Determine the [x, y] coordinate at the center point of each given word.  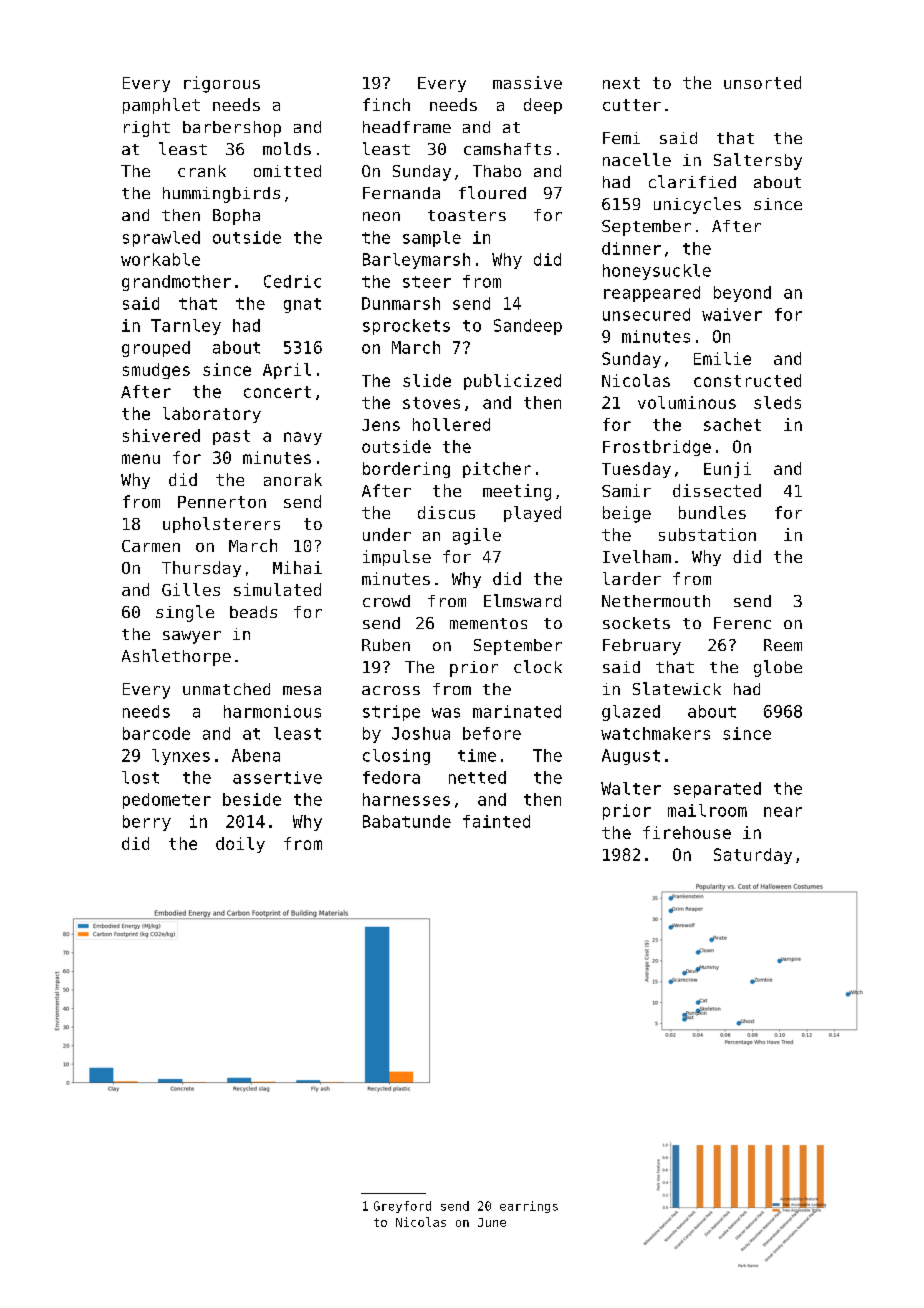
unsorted [762, 82]
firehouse [687, 832]
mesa [302, 690]
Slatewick [677, 688]
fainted [496, 821]
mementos [488, 623]
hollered [451, 424]
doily [240, 845]
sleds [777, 402]
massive [527, 82]
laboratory [212, 415]
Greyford [402, 1207]
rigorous [222, 84]
